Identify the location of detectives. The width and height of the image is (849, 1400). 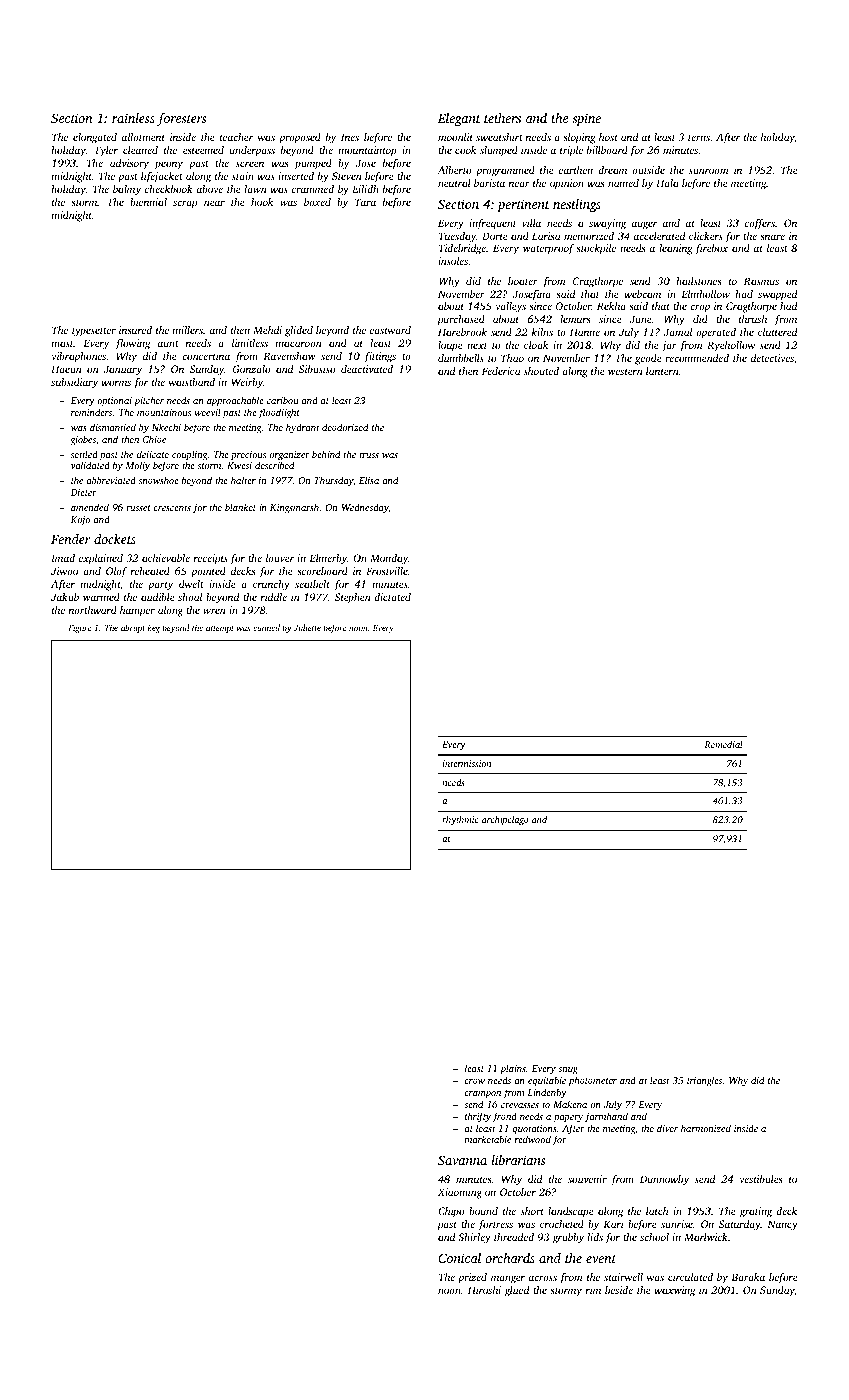
(772, 358).
